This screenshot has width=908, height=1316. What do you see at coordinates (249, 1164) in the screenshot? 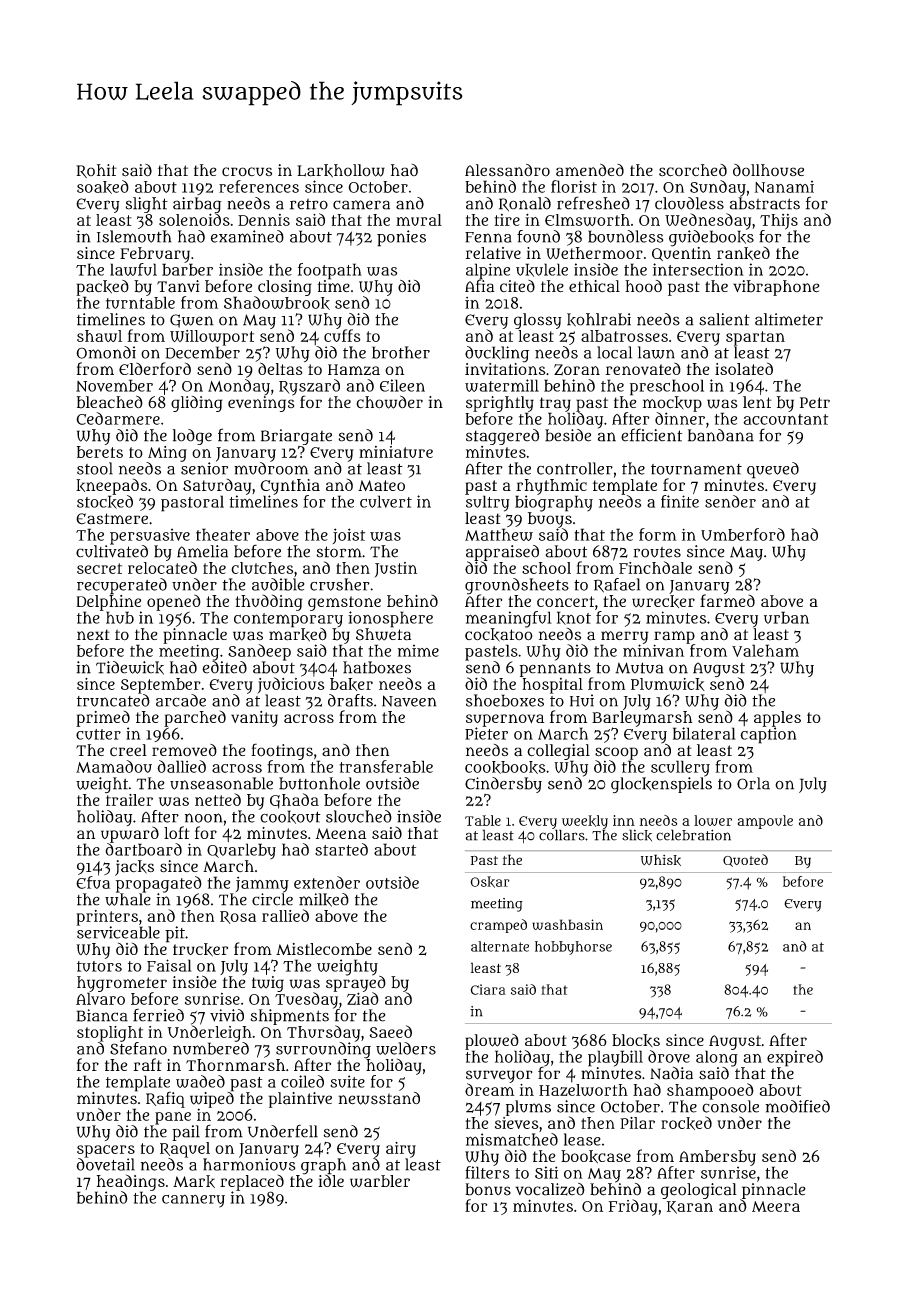
I see `harmonious` at bounding box center [249, 1164].
